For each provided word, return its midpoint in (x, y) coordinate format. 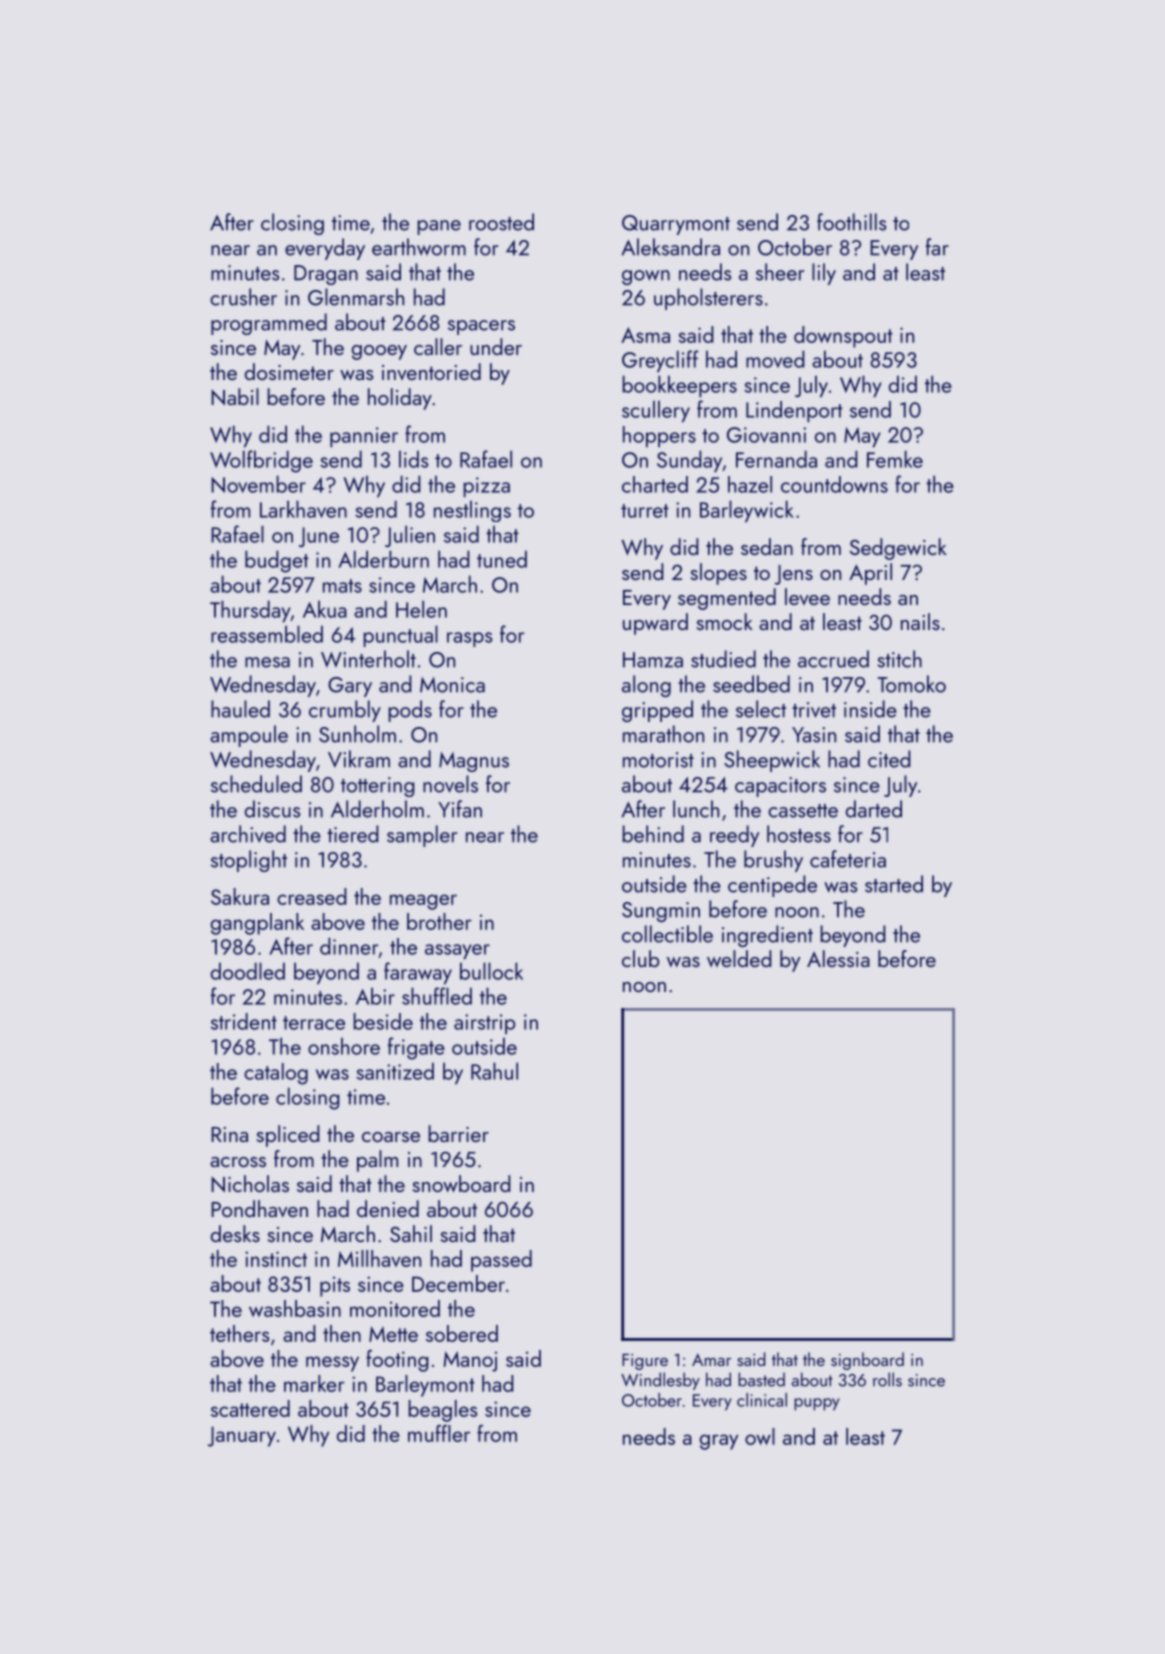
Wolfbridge (261, 461)
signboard (867, 1361)
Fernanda (776, 459)
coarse (391, 1137)
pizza (486, 487)
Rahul (494, 1071)
